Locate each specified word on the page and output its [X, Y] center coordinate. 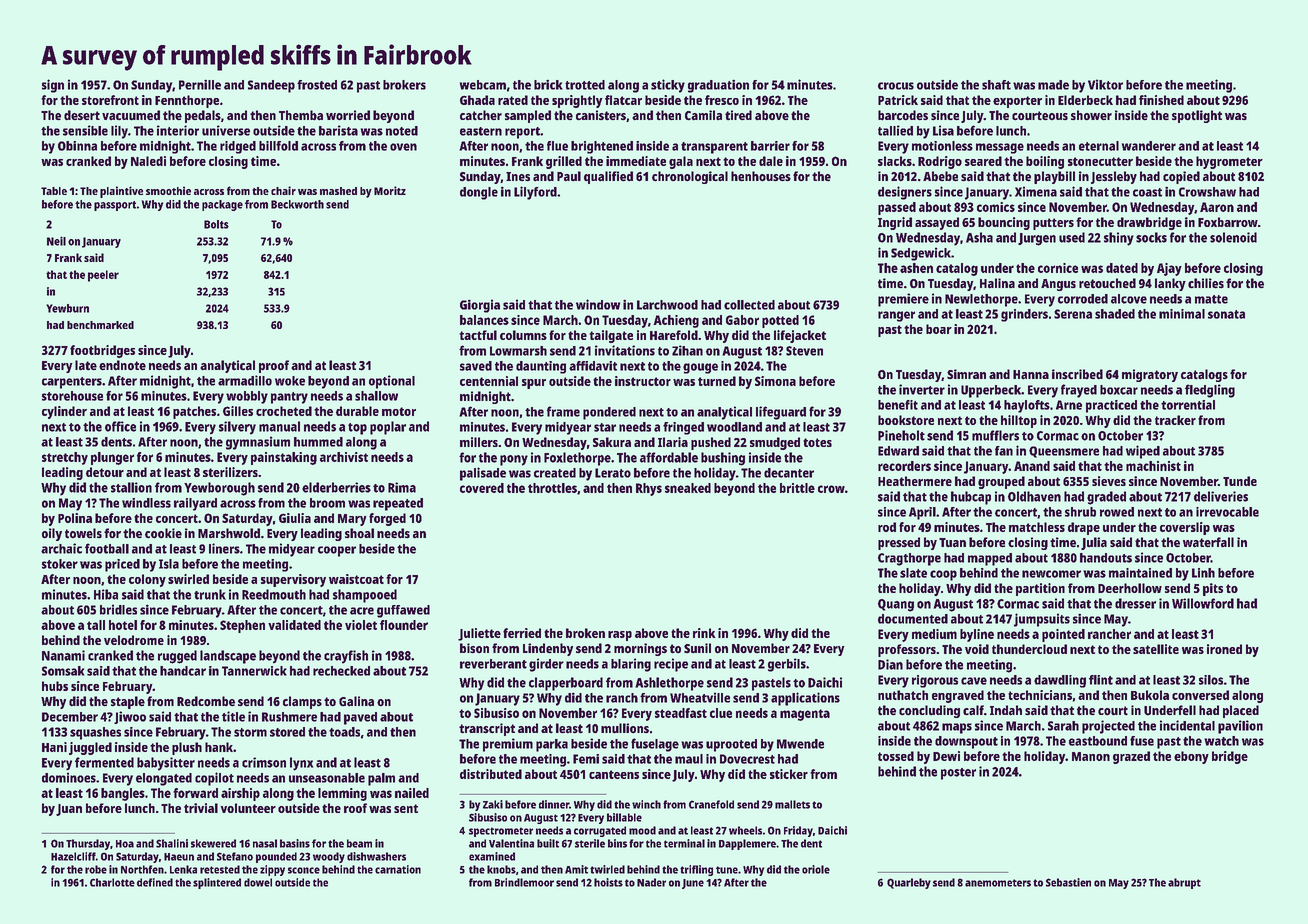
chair [283, 190]
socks [1151, 237]
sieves [1109, 481]
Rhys [649, 489]
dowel [258, 882]
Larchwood [667, 305]
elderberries [336, 487]
